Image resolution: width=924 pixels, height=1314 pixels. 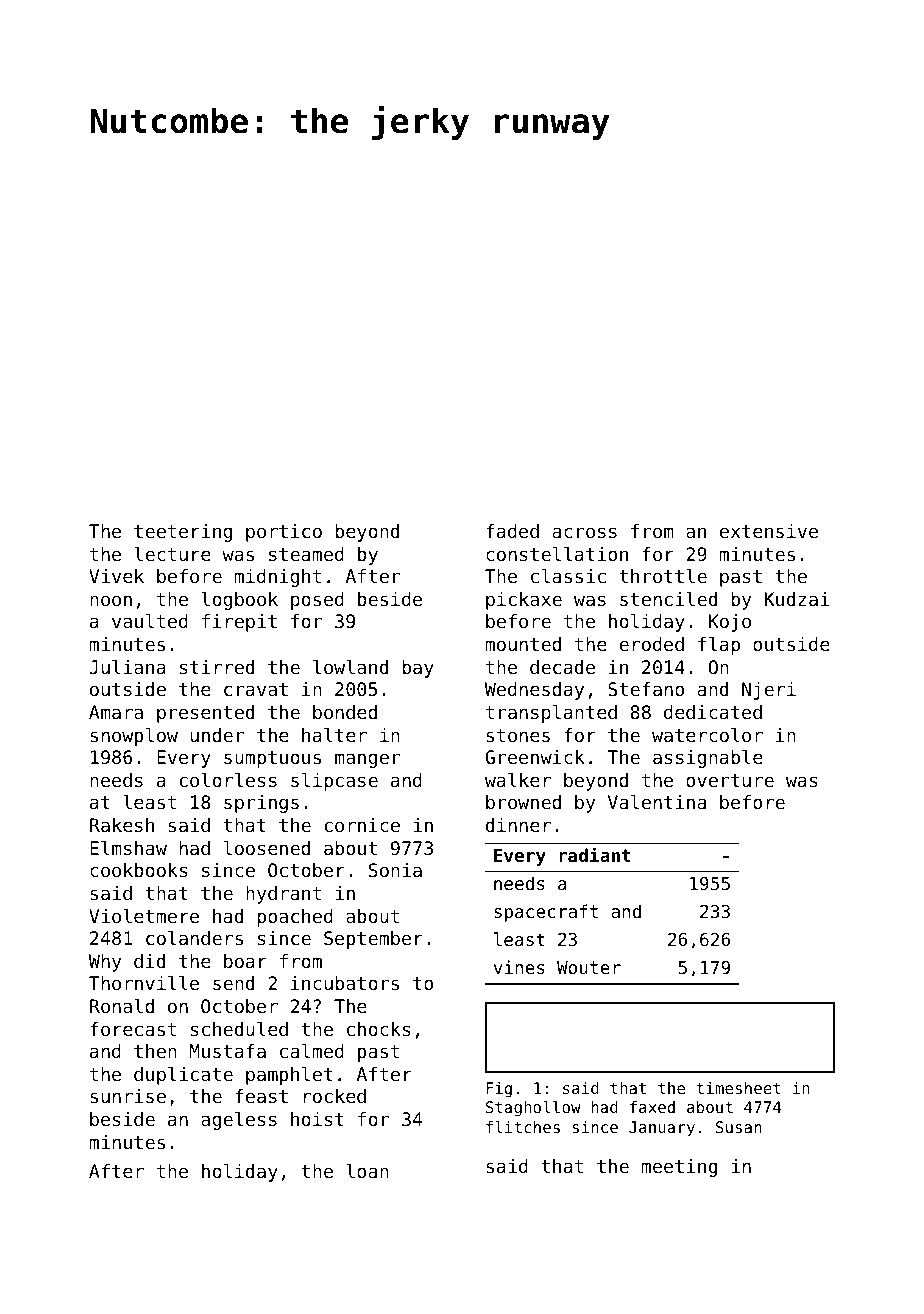 What do you see at coordinates (518, 825) in the document?
I see `dinner` at bounding box center [518, 825].
